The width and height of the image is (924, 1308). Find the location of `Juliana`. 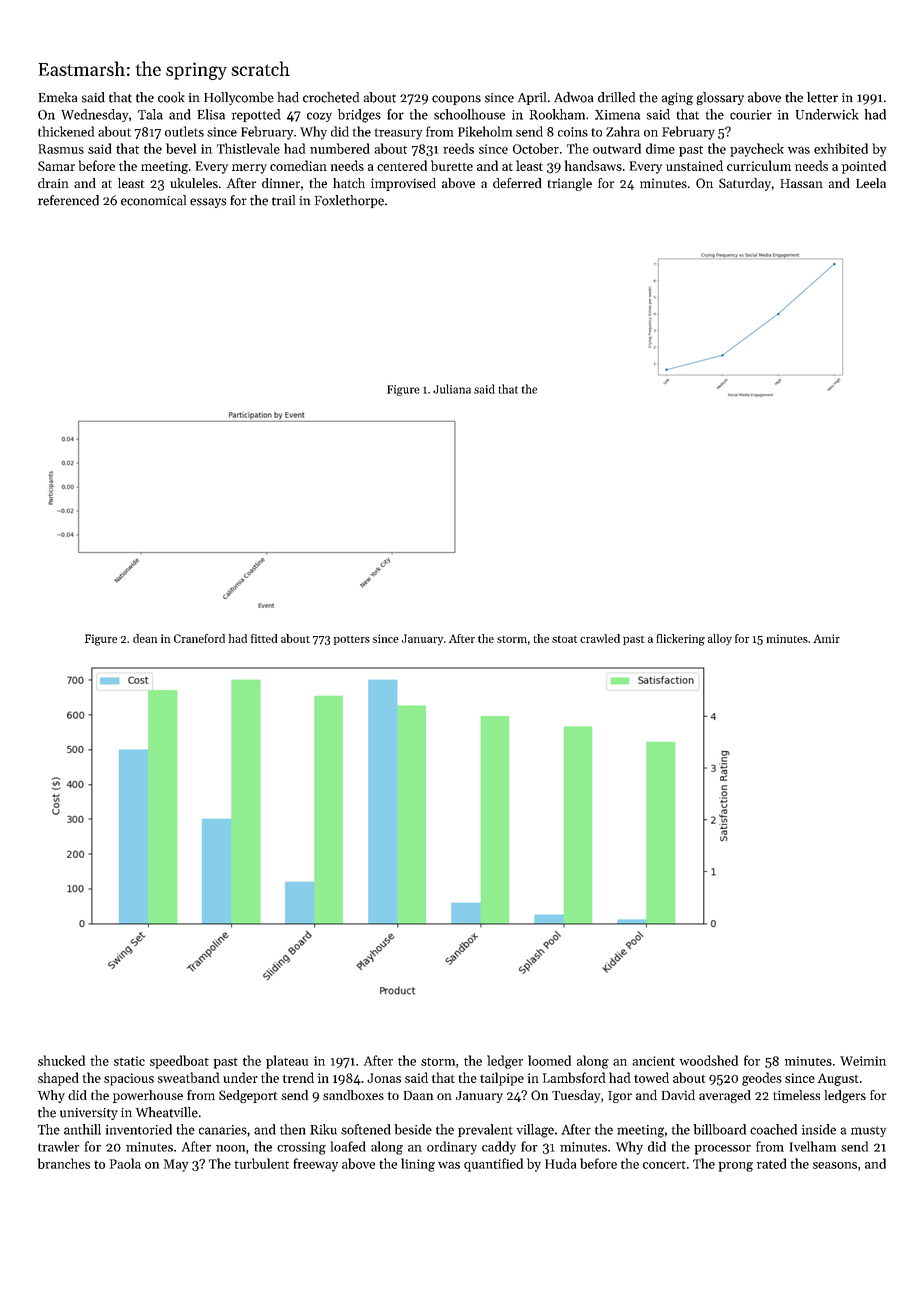

Juliana is located at coordinates (452, 389).
